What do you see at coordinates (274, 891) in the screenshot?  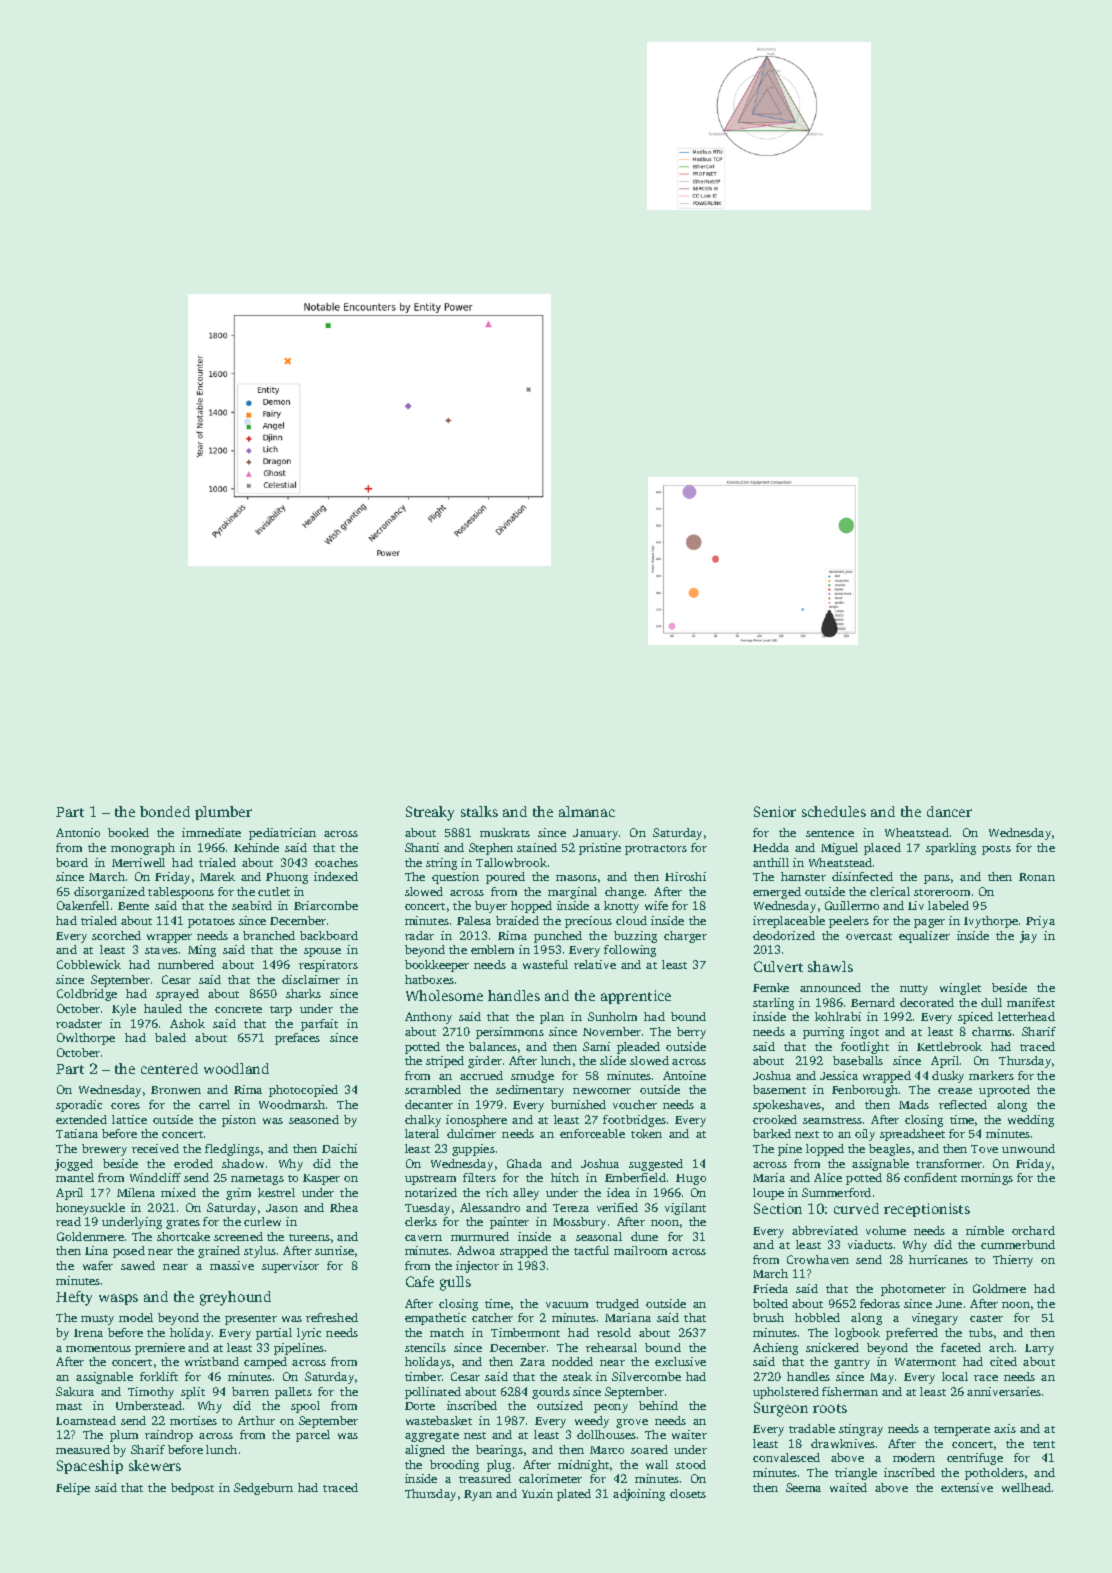 I see `cutlet` at bounding box center [274, 891].
